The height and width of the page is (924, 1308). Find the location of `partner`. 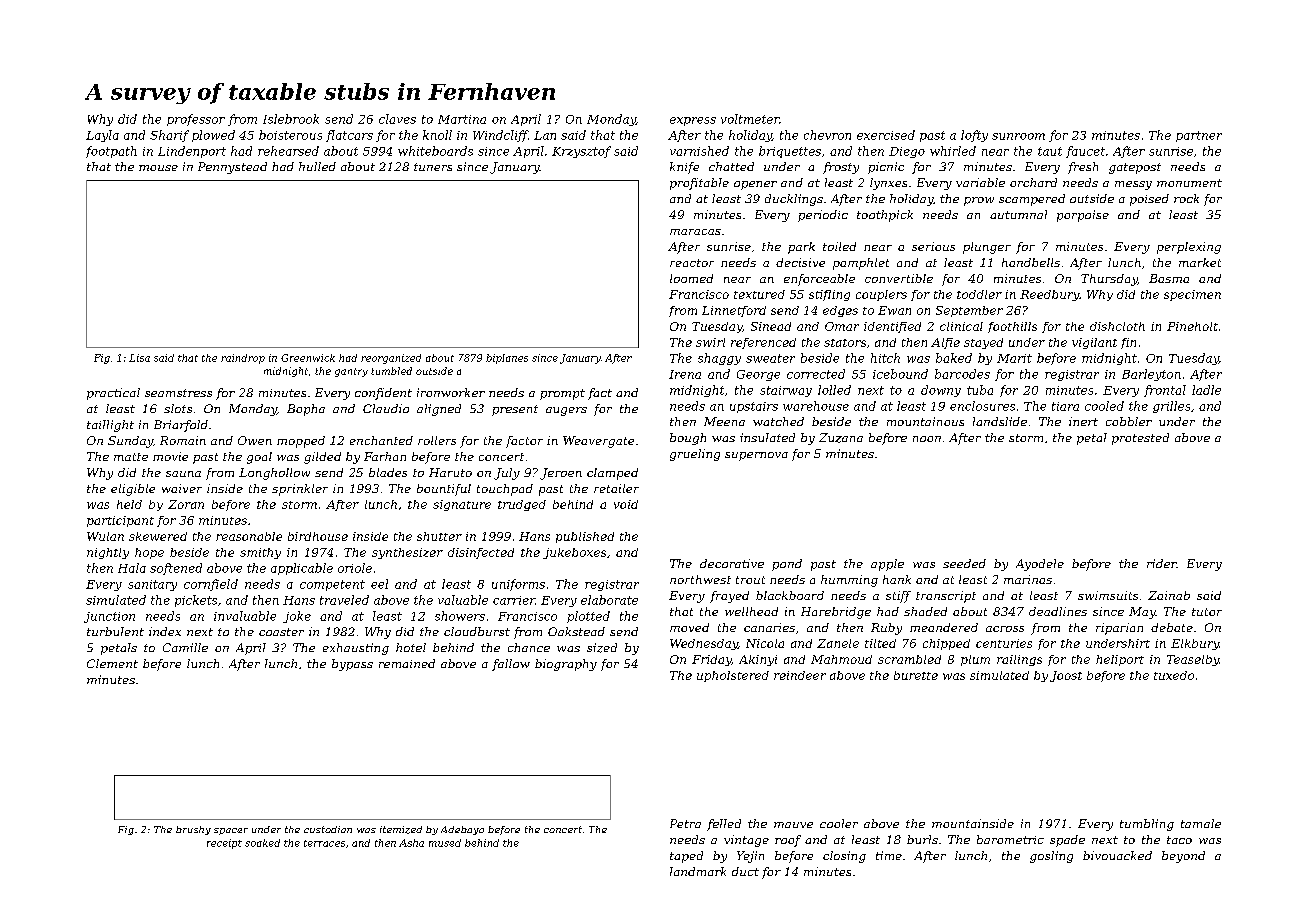

partner is located at coordinates (1199, 136).
